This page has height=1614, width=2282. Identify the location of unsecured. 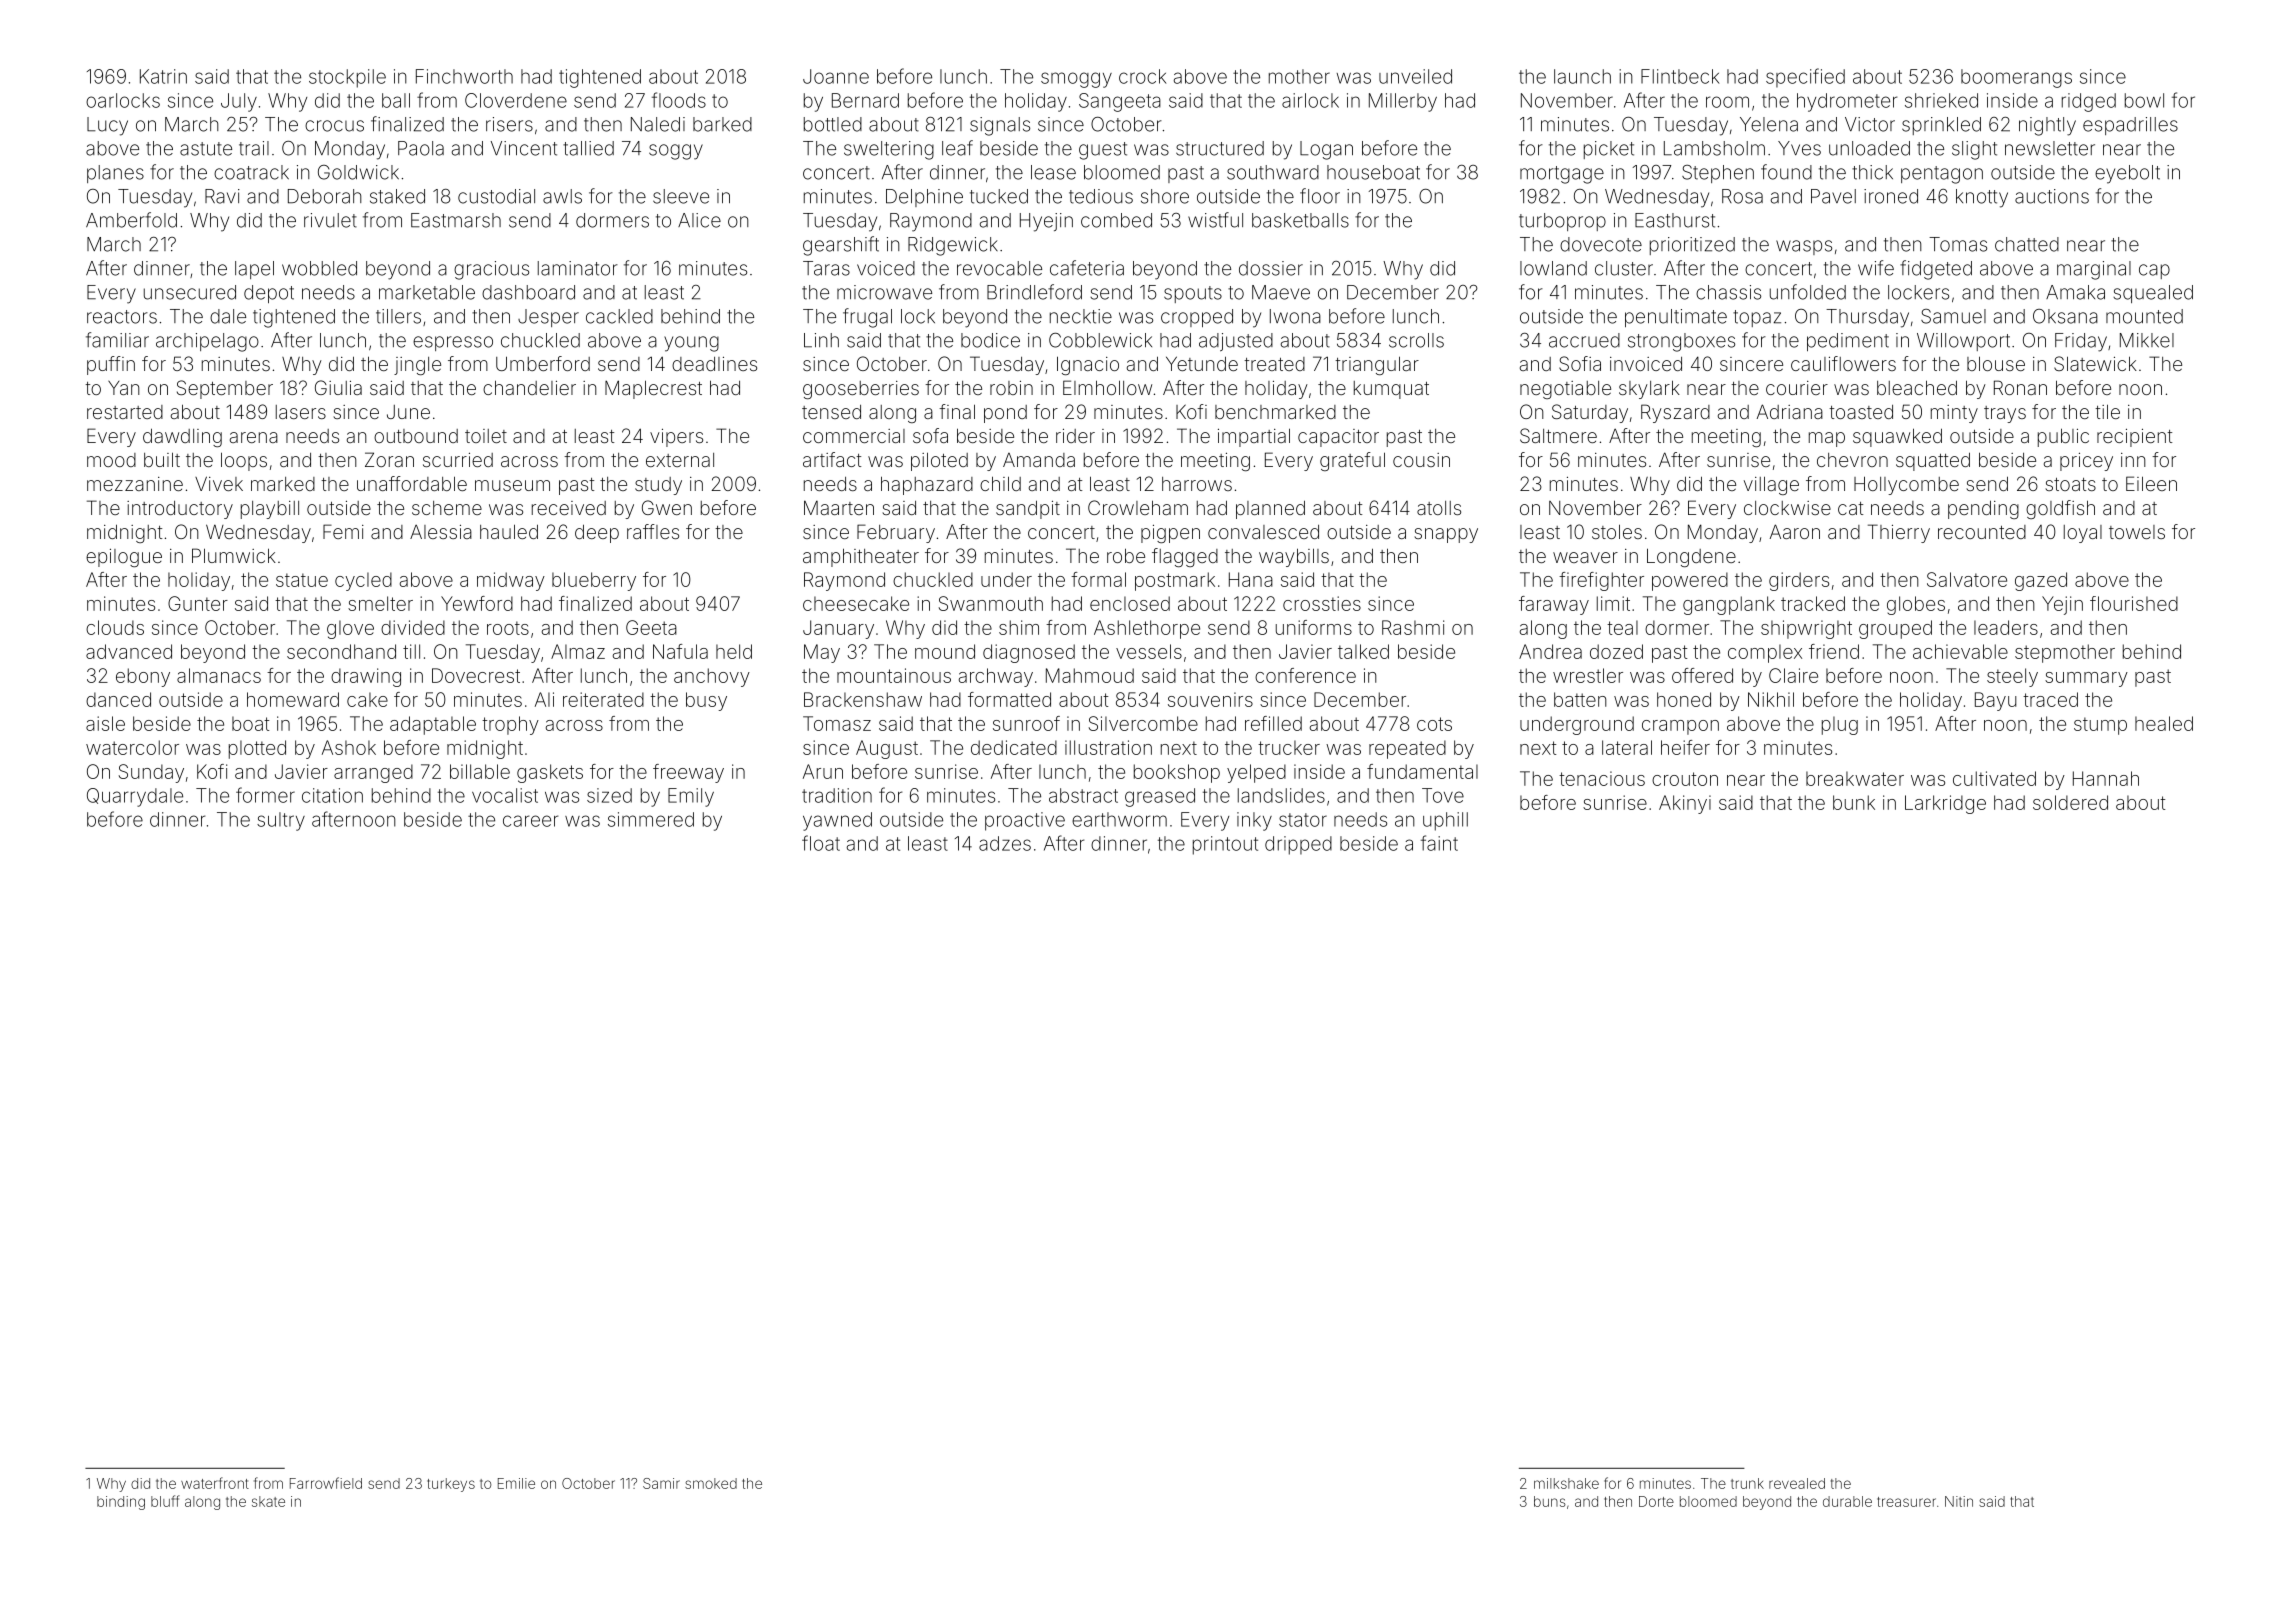
(190, 292).
